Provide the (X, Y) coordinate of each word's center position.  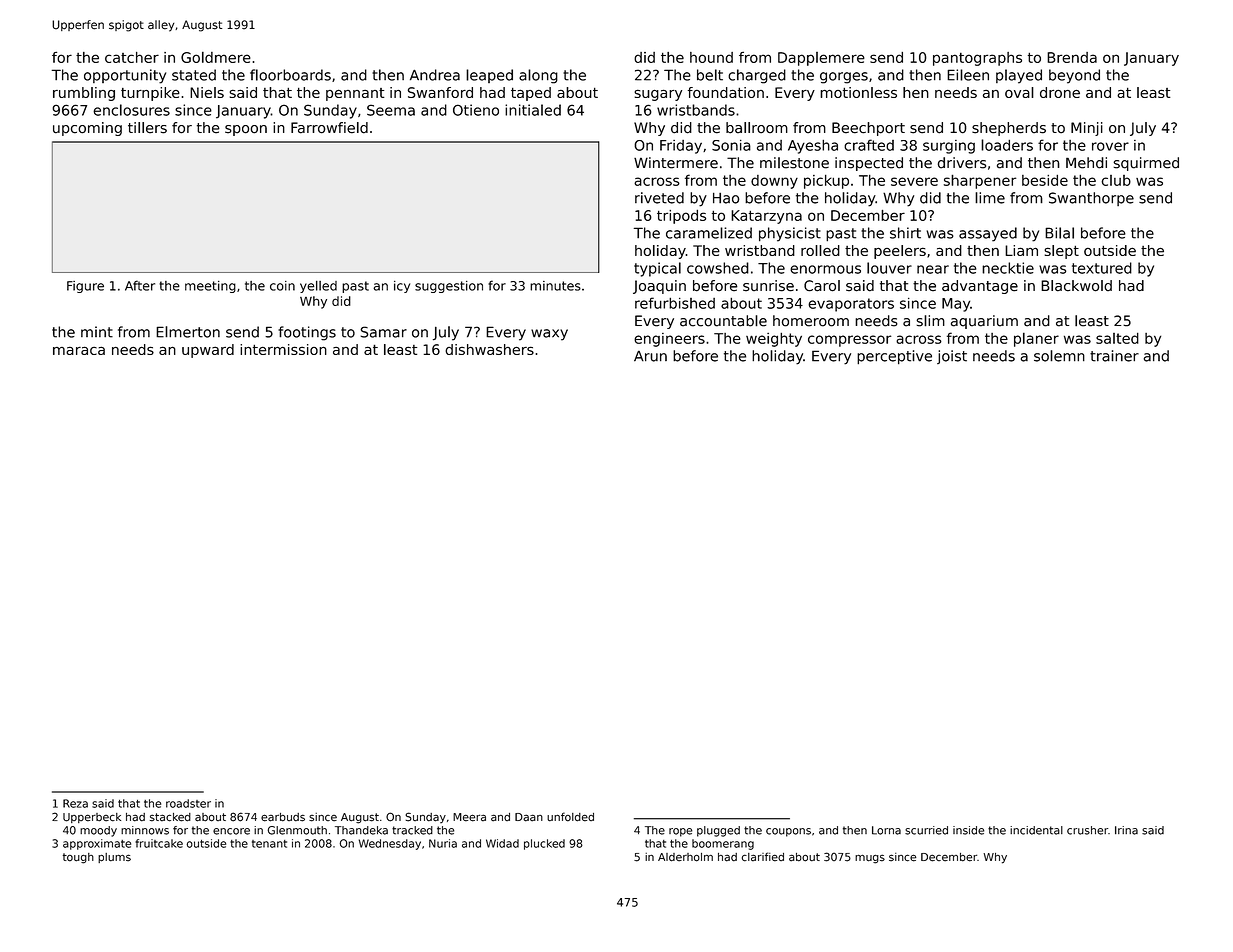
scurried (926, 830)
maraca (79, 350)
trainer (1114, 356)
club (1116, 180)
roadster (188, 803)
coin (282, 286)
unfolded (570, 817)
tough (78, 858)
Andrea (435, 75)
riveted (659, 198)
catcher (132, 57)
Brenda (1072, 57)
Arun (650, 356)
